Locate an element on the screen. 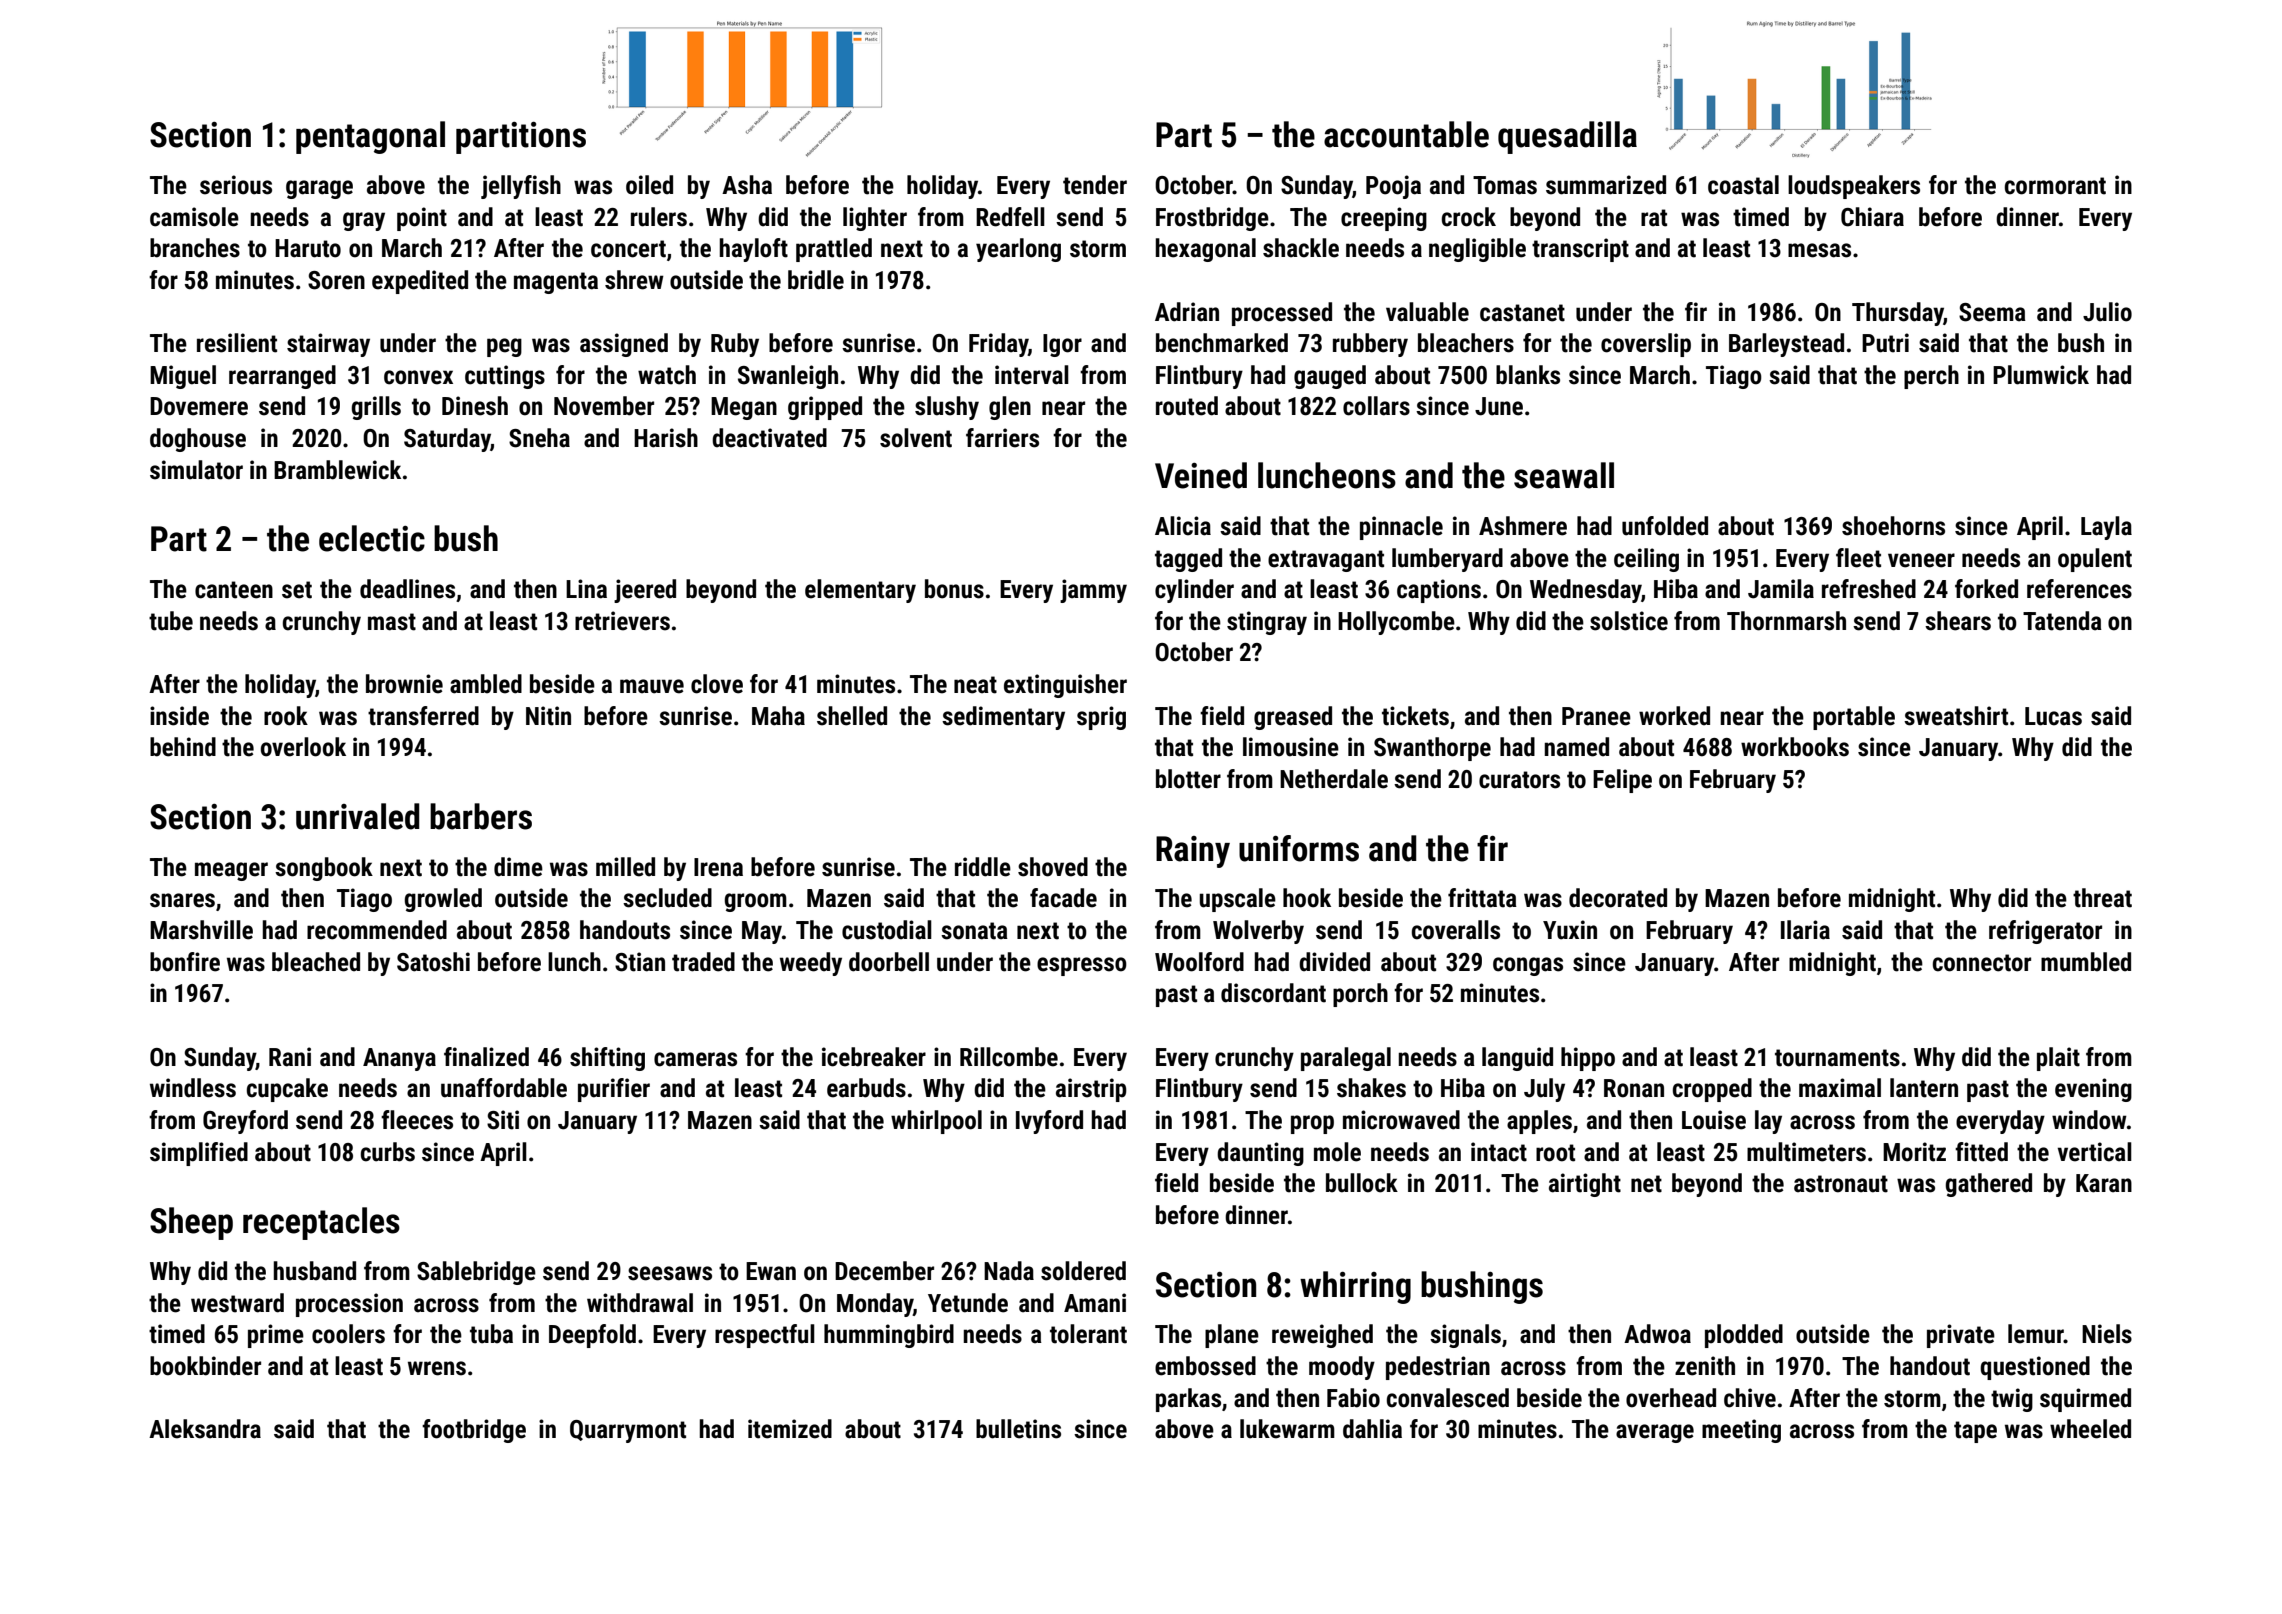 Image resolution: width=2282 pixels, height=1614 pixels. Nada is located at coordinates (1009, 1271).
